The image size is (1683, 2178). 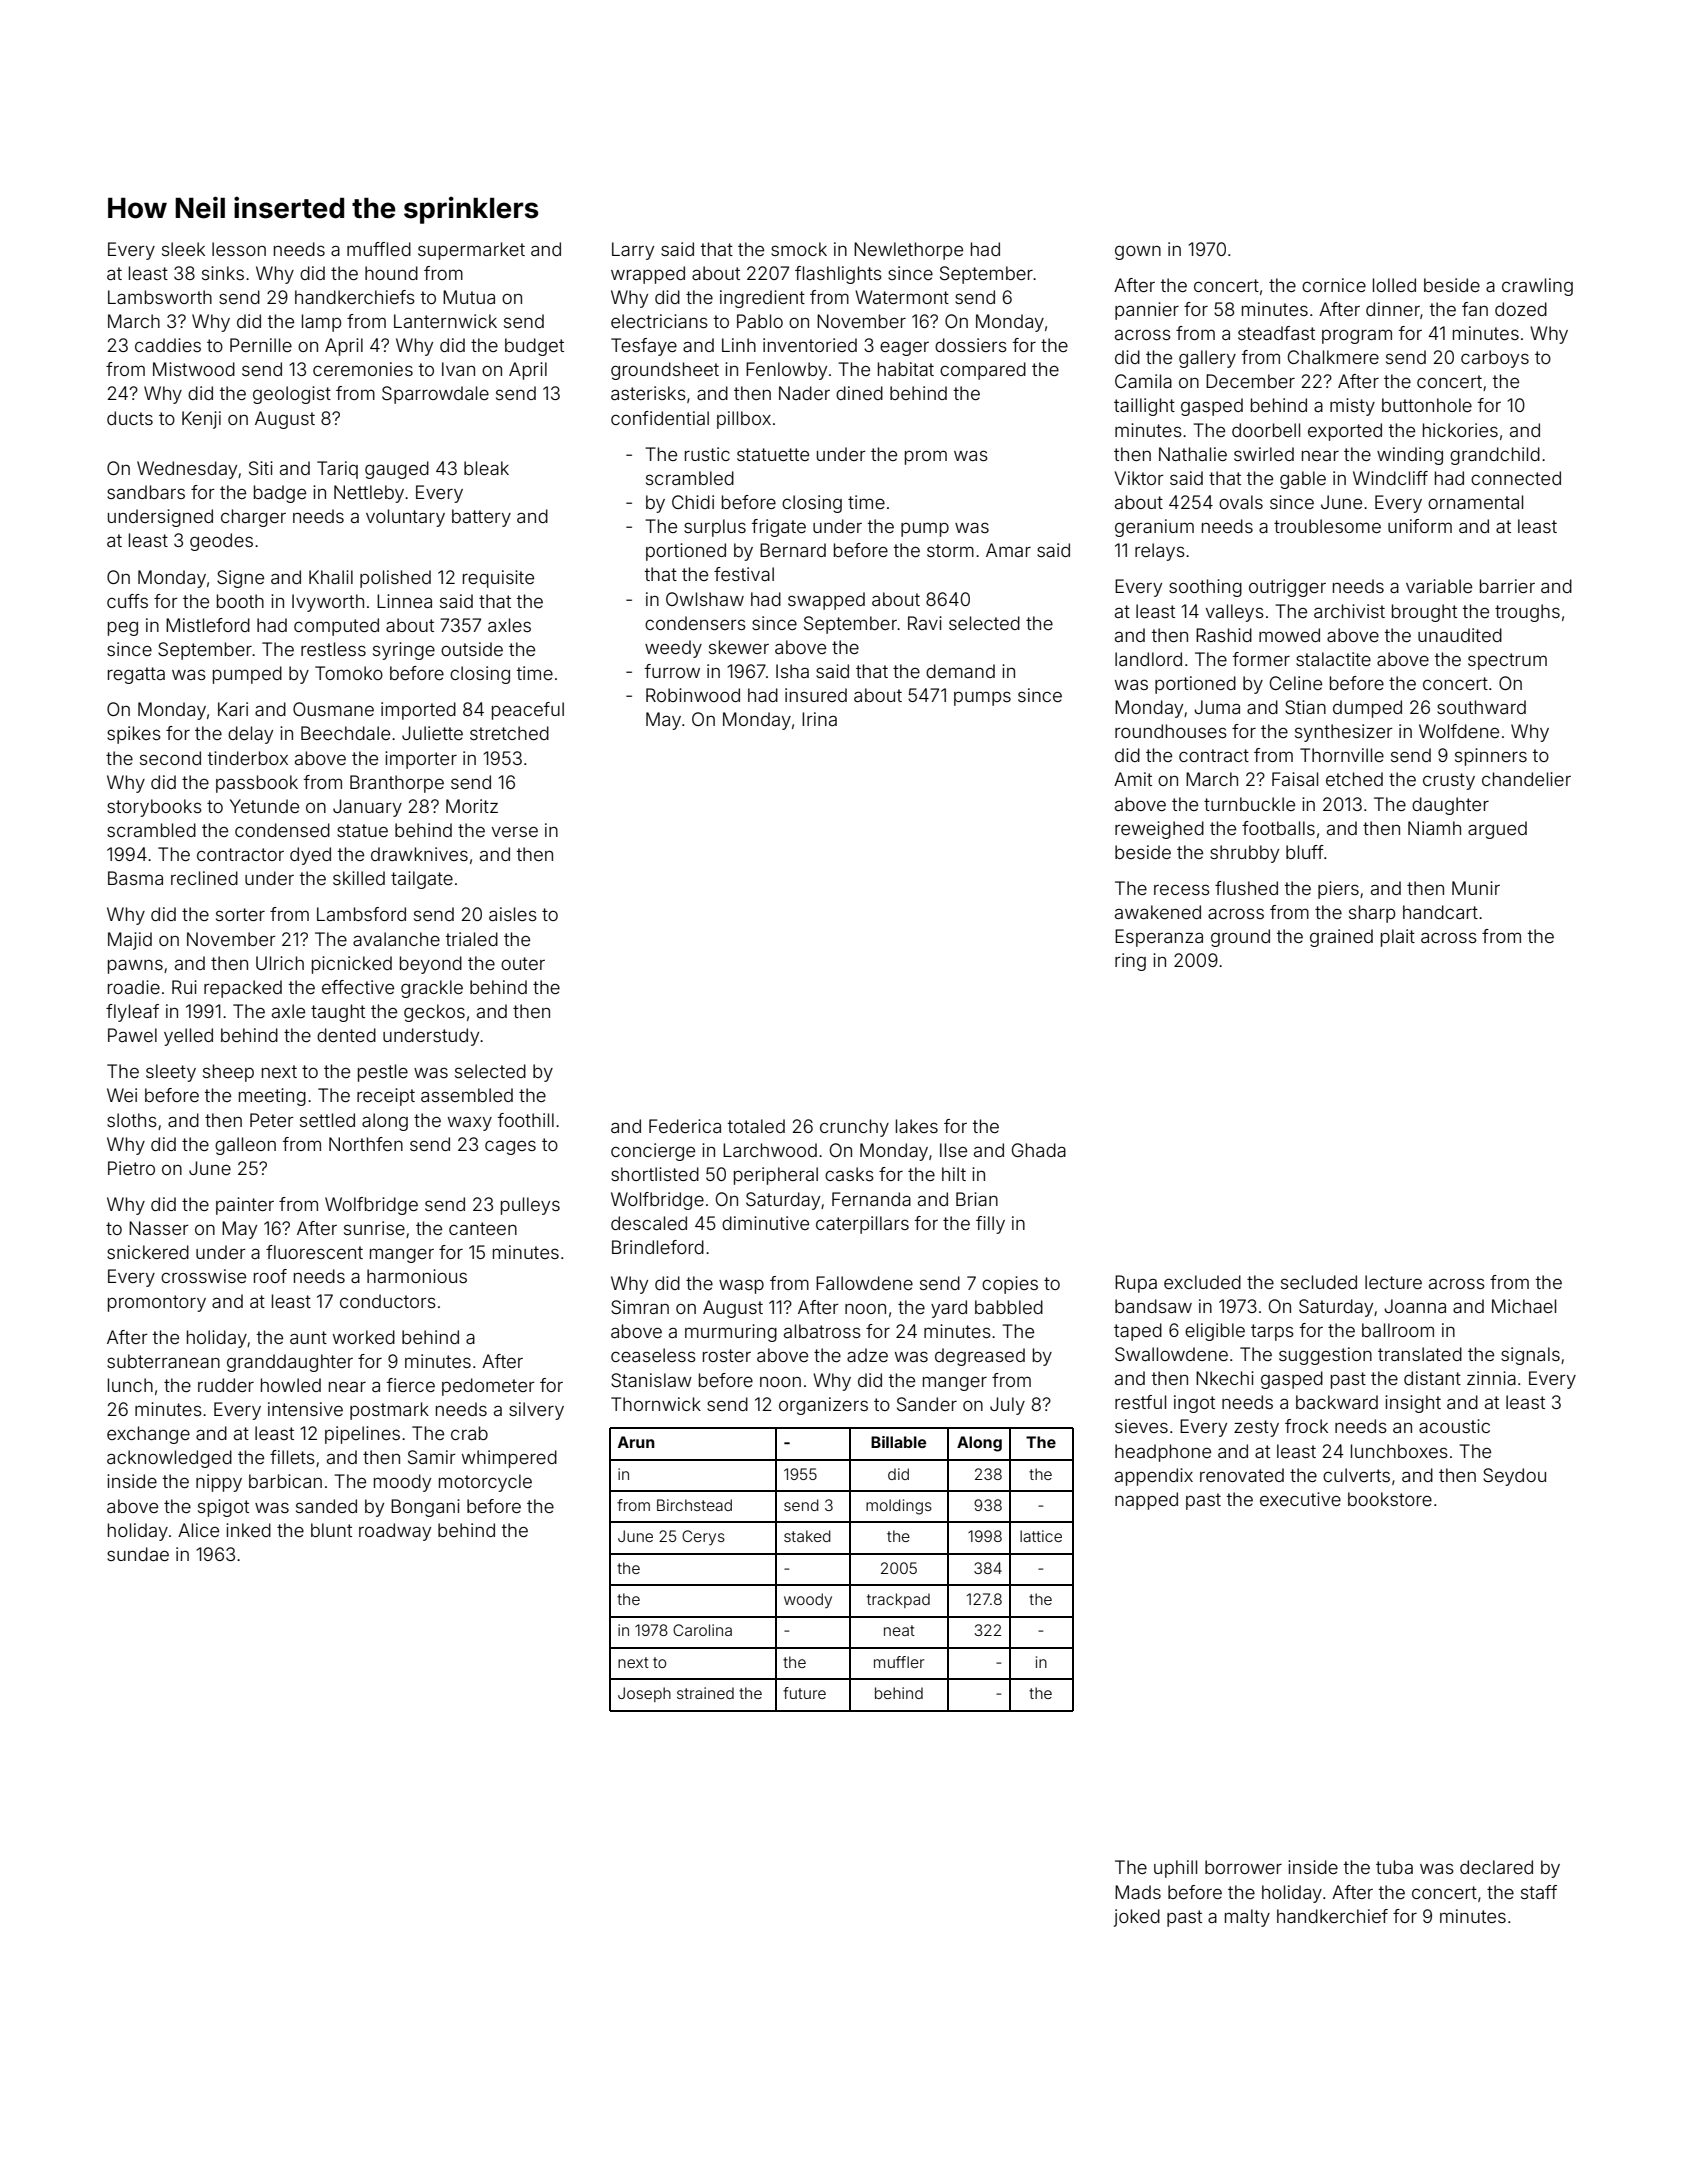 I want to click on dented, so click(x=346, y=1035).
